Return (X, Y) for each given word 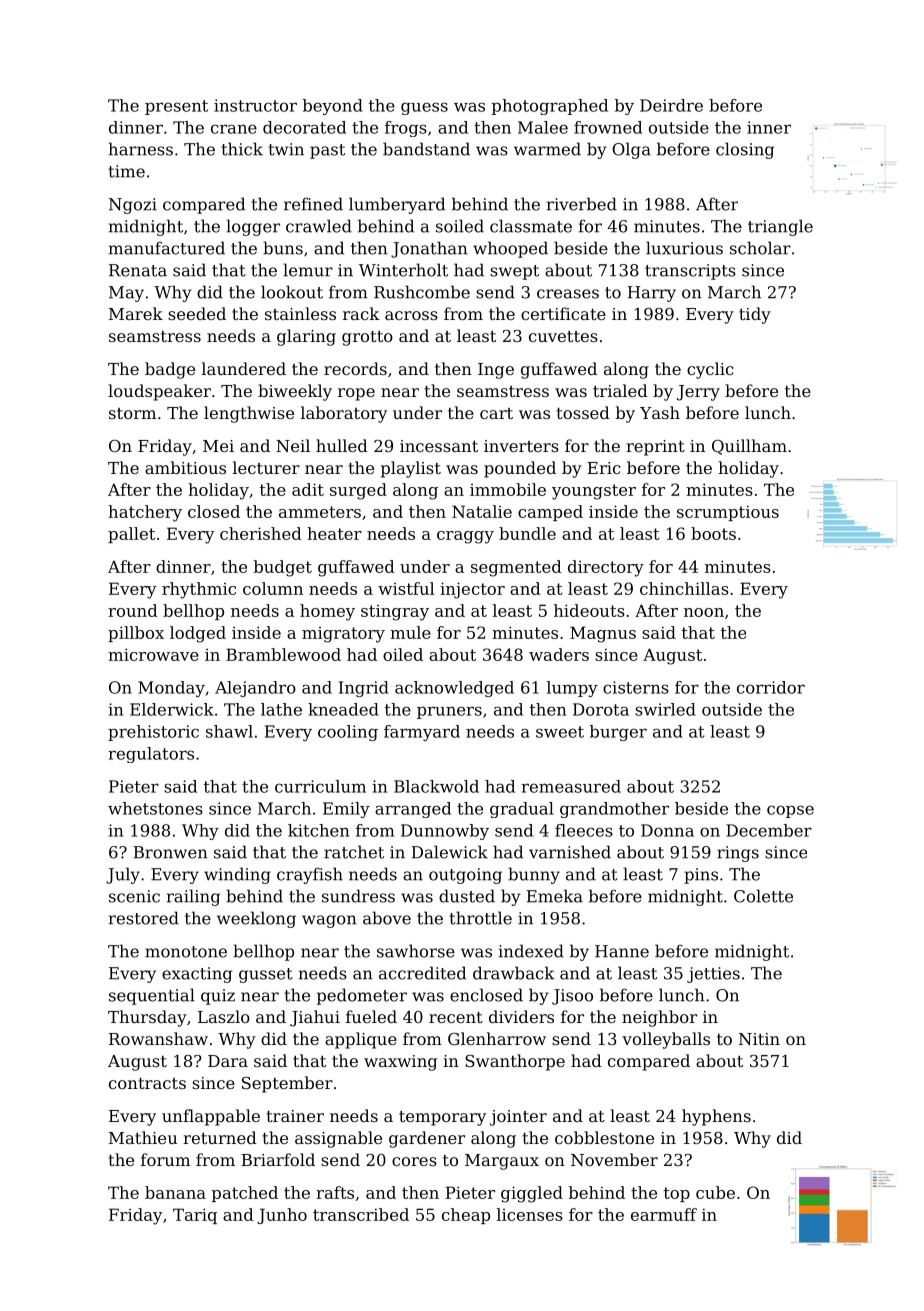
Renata (138, 270)
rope (356, 394)
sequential (152, 996)
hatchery (145, 513)
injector (472, 590)
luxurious (684, 248)
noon (704, 612)
